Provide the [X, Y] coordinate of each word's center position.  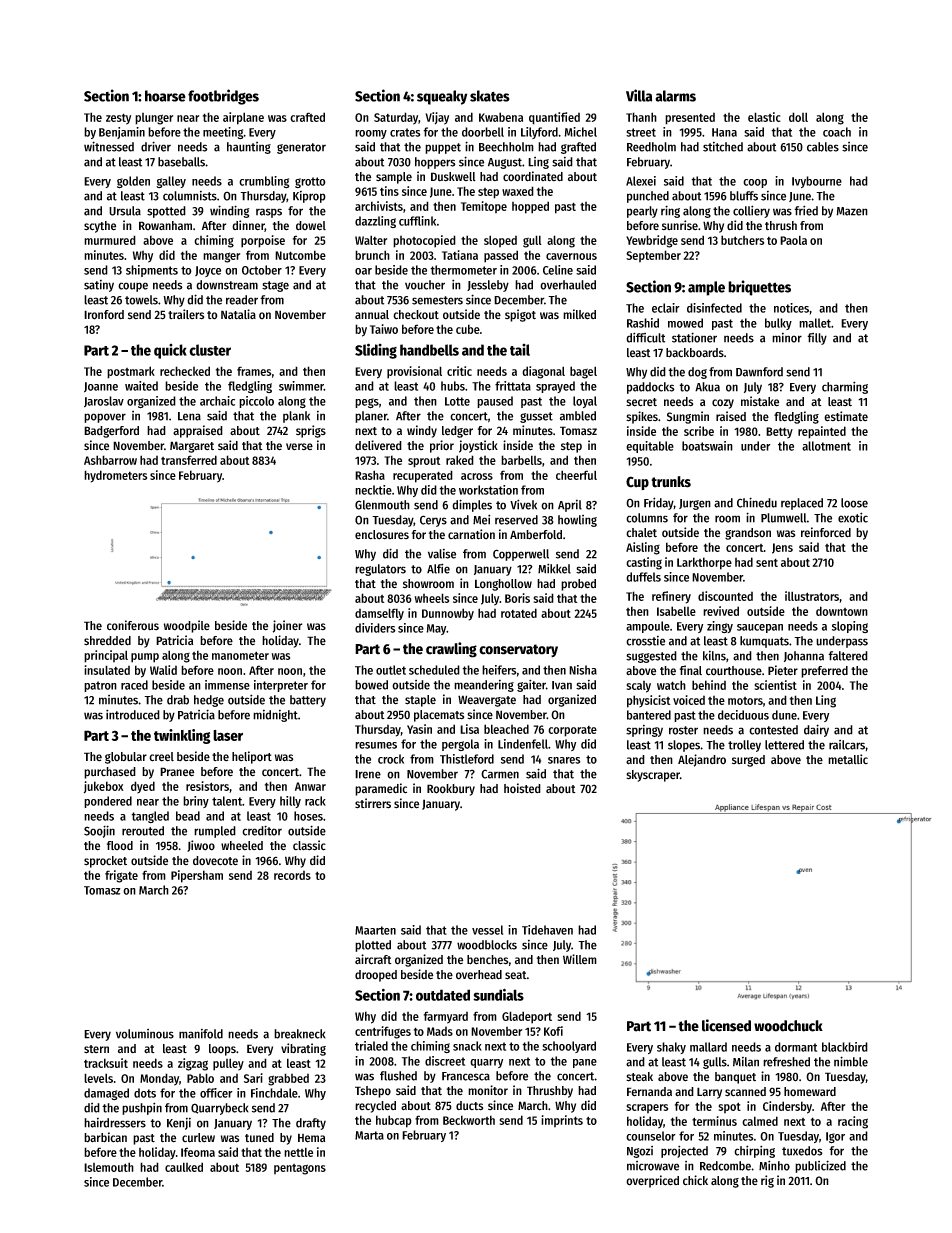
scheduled [434, 670]
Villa [639, 95]
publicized [820, 1166]
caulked [184, 1167]
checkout [416, 315]
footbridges [223, 97]
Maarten [375, 930]
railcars [847, 745]
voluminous [145, 1034]
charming [845, 387]
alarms [675, 96]
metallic [848, 759]
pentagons [300, 1169]
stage [275, 286]
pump [145, 658]
